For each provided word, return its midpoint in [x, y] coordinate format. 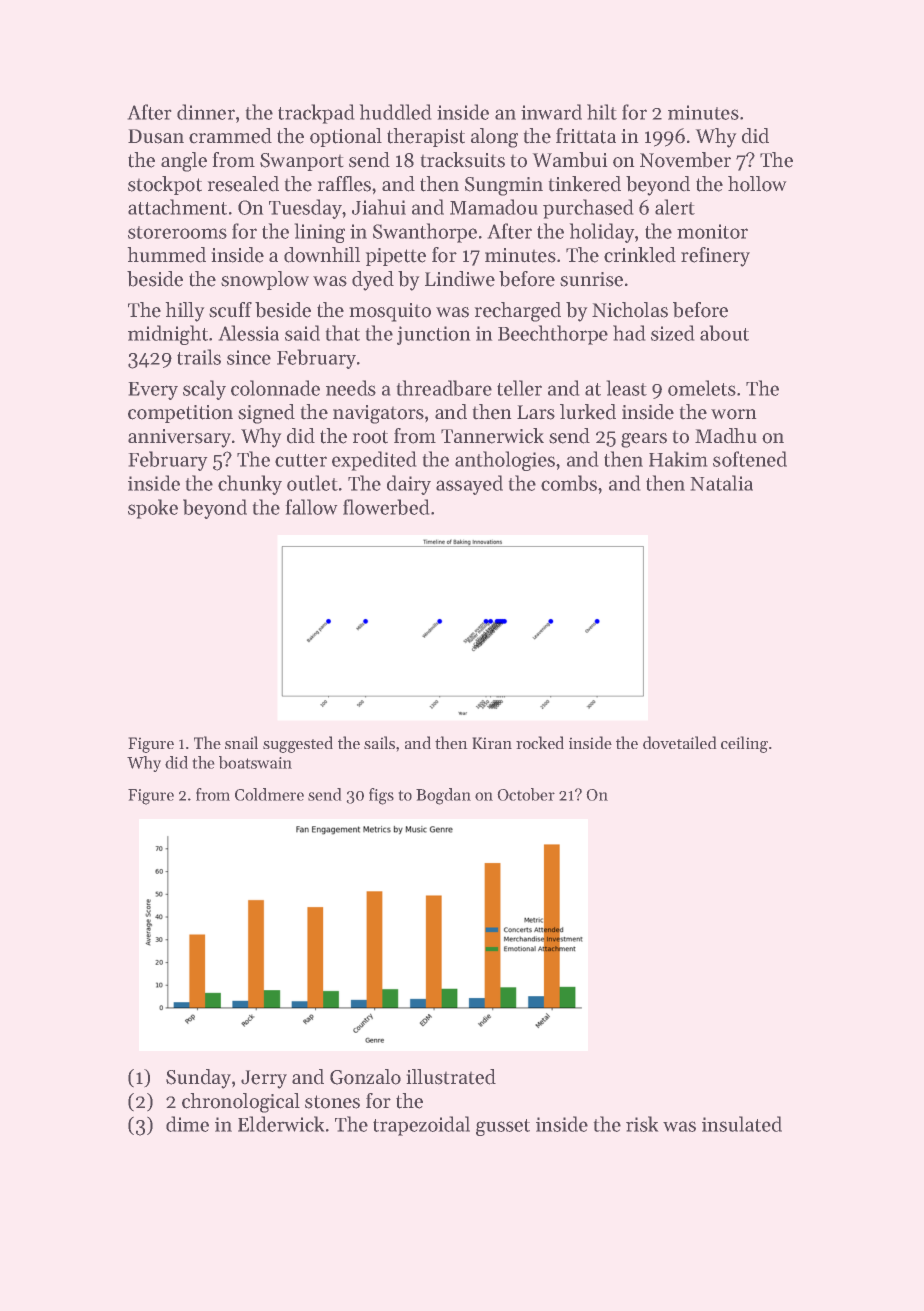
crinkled [640, 255]
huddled [395, 112]
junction [434, 335]
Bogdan [443, 796]
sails [379, 742]
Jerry [264, 1079]
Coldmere [269, 794]
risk [642, 1124]
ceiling [744, 744]
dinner [206, 112]
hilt [602, 112]
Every [153, 391]
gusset [503, 1127]
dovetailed [680, 742]
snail [241, 742]
